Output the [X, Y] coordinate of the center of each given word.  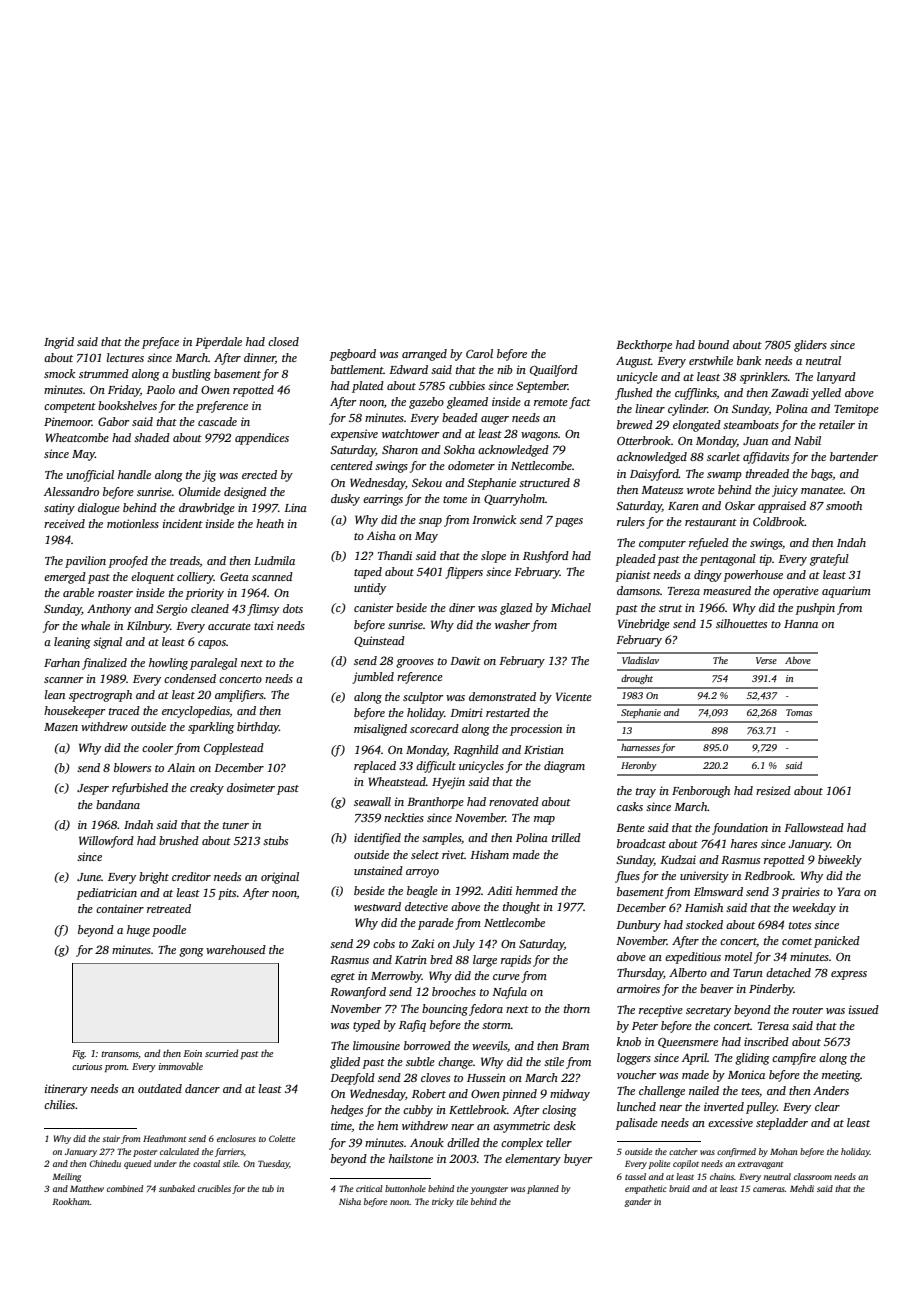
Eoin [193, 1053]
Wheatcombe [77, 437]
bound [713, 344]
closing [559, 1111]
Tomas [799, 712]
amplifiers [239, 696]
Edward [408, 369]
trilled [566, 837]
